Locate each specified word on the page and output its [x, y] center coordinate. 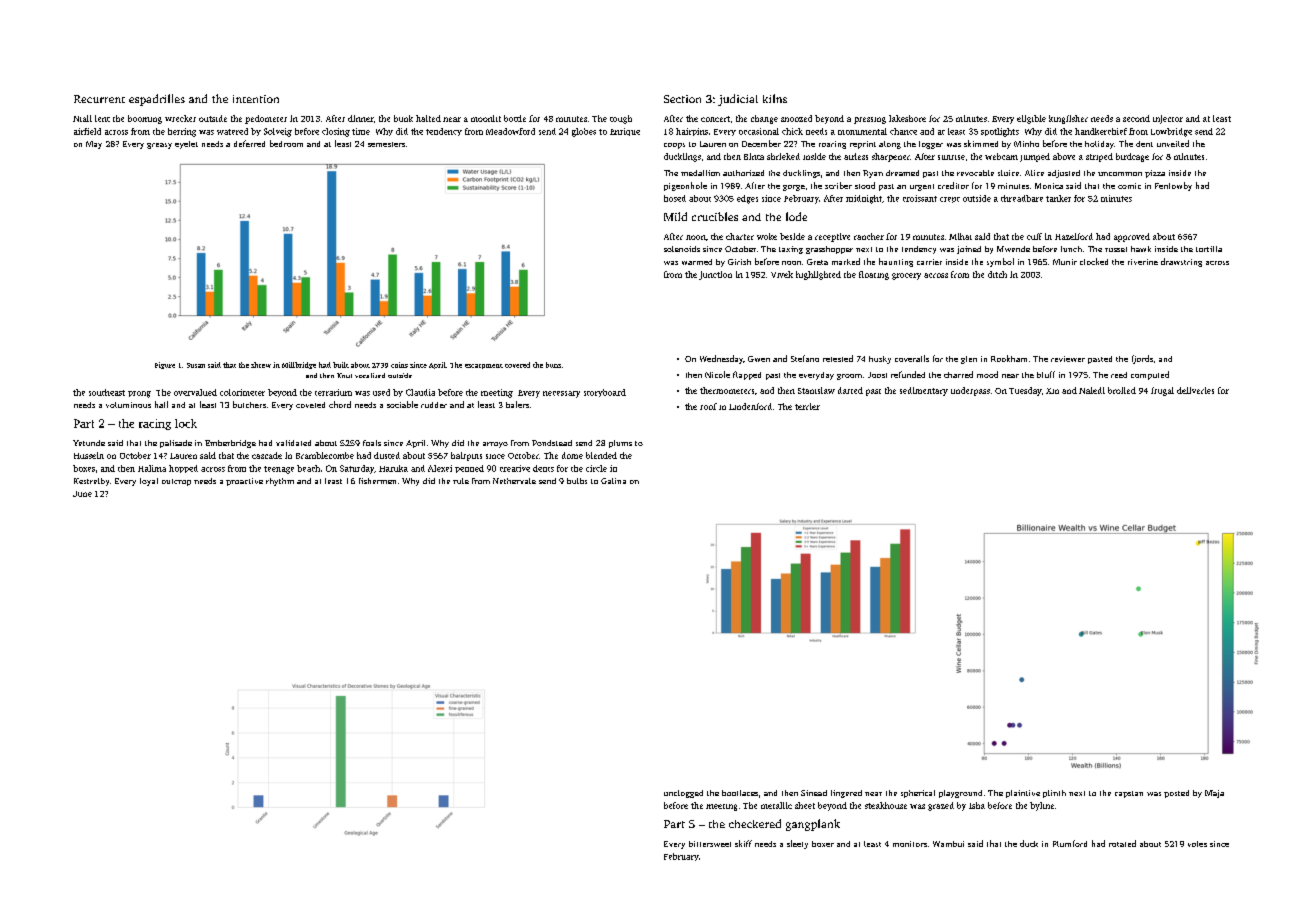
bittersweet [710, 844]
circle [596, 468]
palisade [176, 444]
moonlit [486, 118]
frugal [1162, 391]
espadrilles [157, 100]
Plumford [1070, 843]
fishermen [377, 481]
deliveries [1195, 390]
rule [461, 481]
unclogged [683, 794]
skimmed [981, 143]
